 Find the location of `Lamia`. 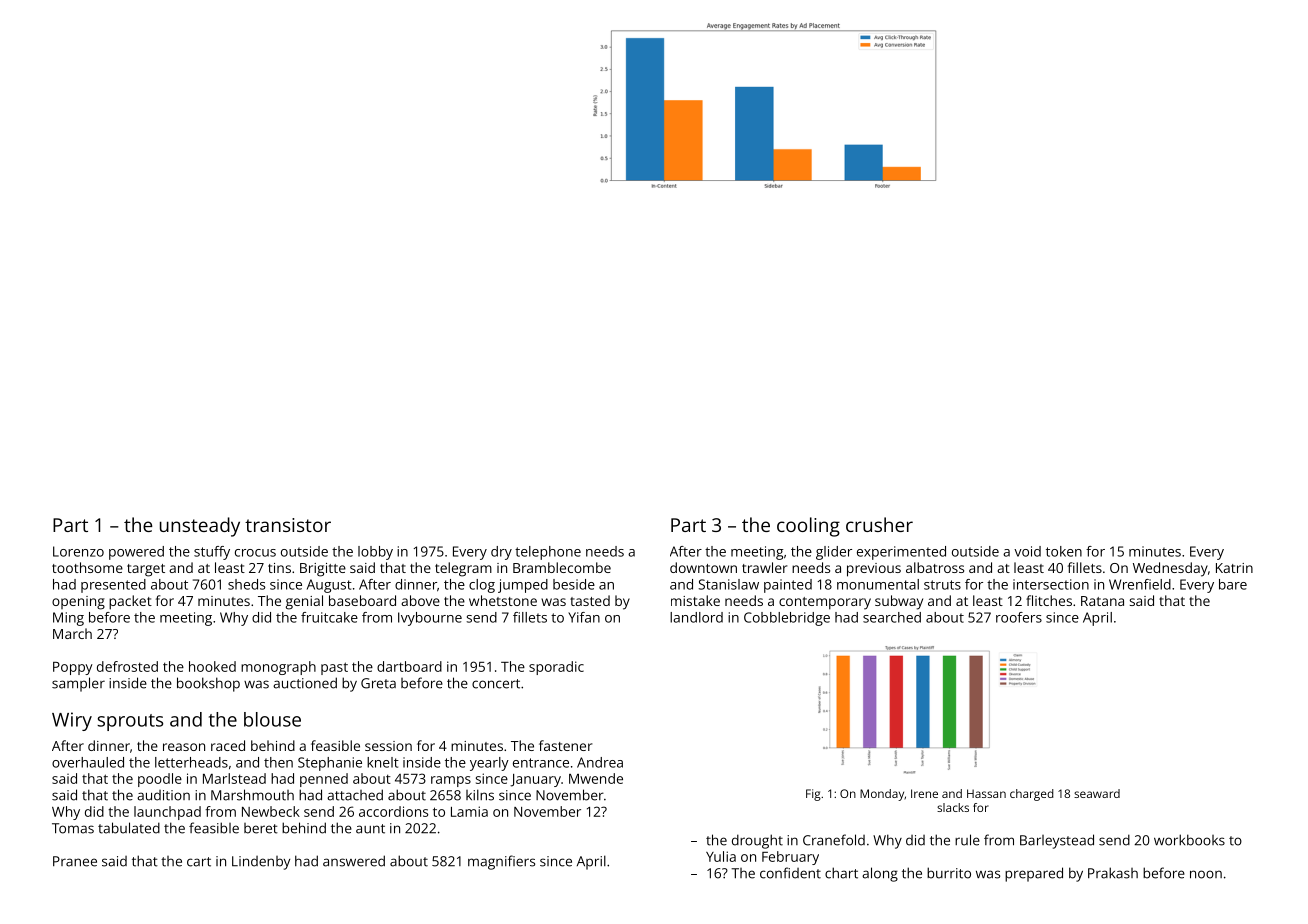

Lamia is located at coordinates (469, 811).
